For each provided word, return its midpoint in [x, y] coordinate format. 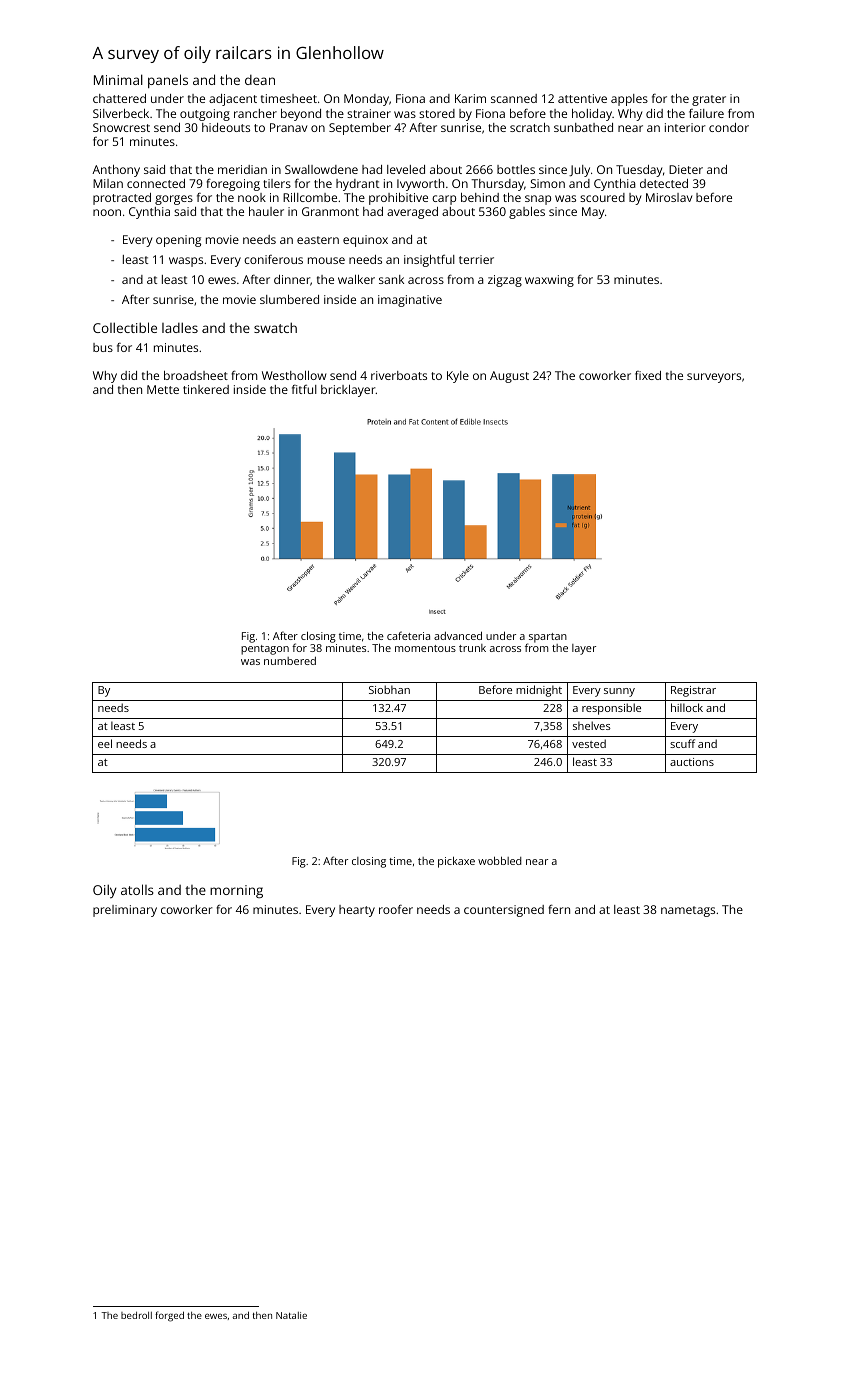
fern [559, 909]
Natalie [291, 1315]
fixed [648, 375]
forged [169, 1316]
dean [260, 80]
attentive [582, 98]
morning [236, 891]
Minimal [118, 79]
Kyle [458, 377]
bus [103, 347]
